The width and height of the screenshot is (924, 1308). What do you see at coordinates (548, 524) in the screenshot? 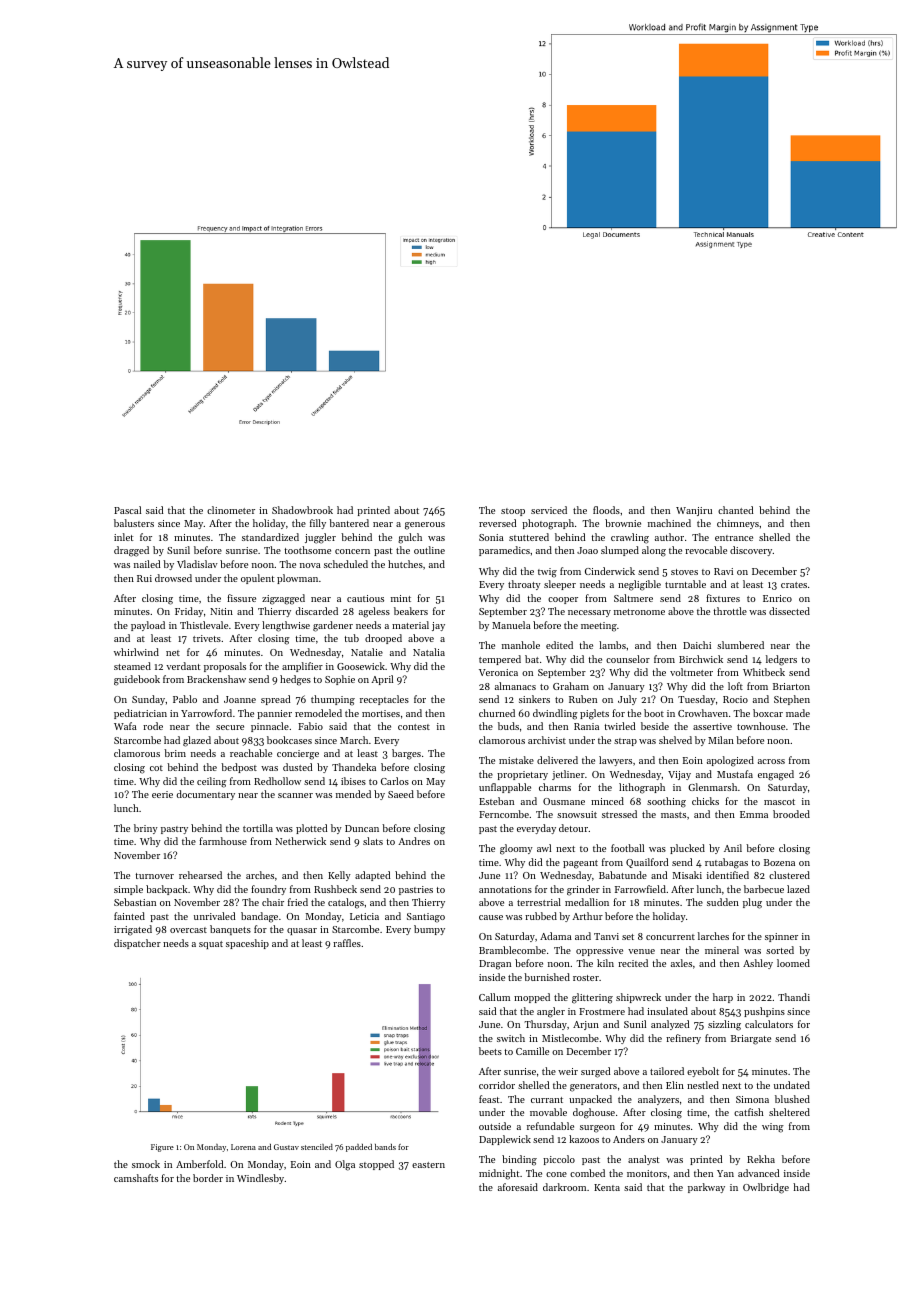
I see `photograph` at bounding box center [548, 524].
